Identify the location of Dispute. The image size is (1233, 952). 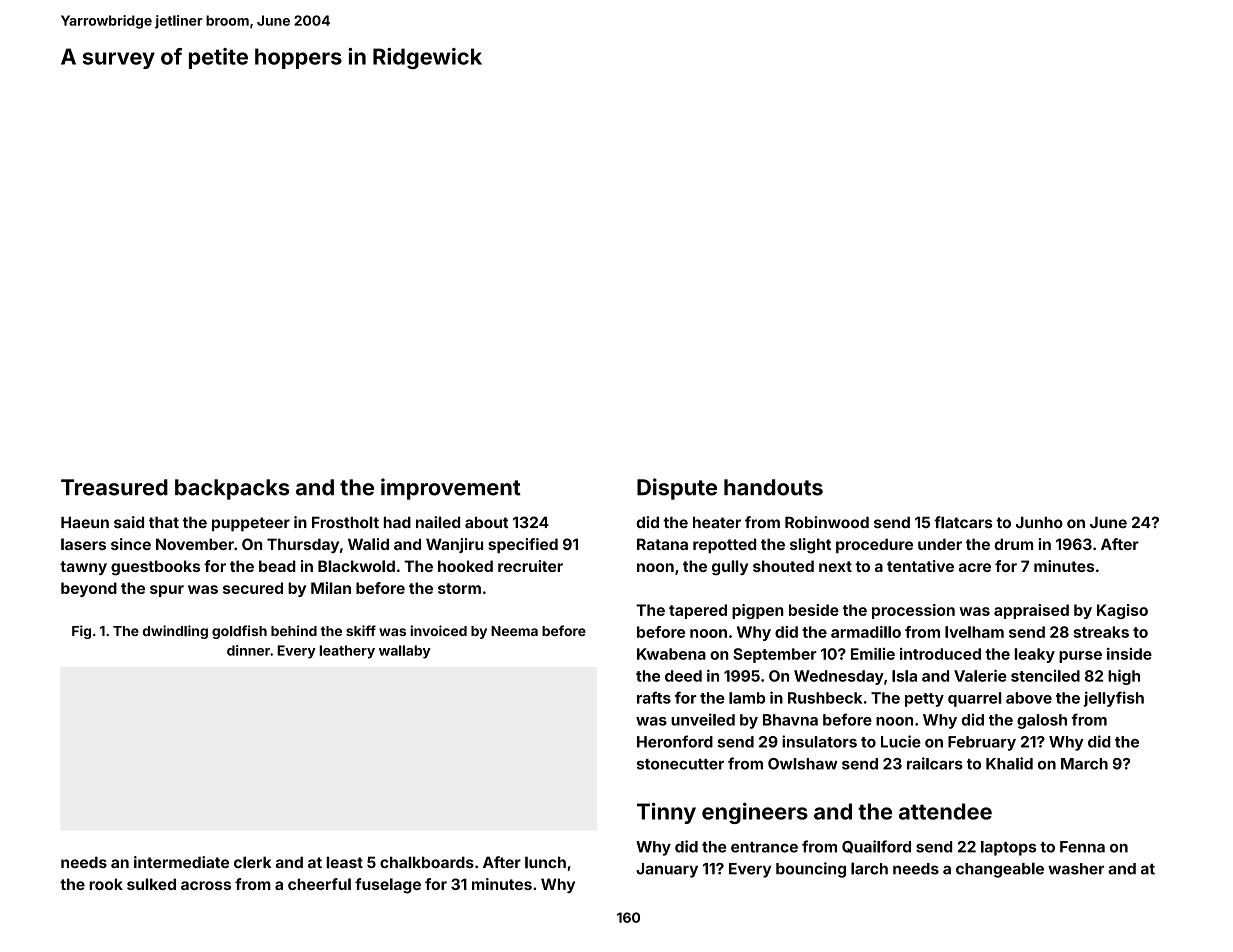
(677, 489).
